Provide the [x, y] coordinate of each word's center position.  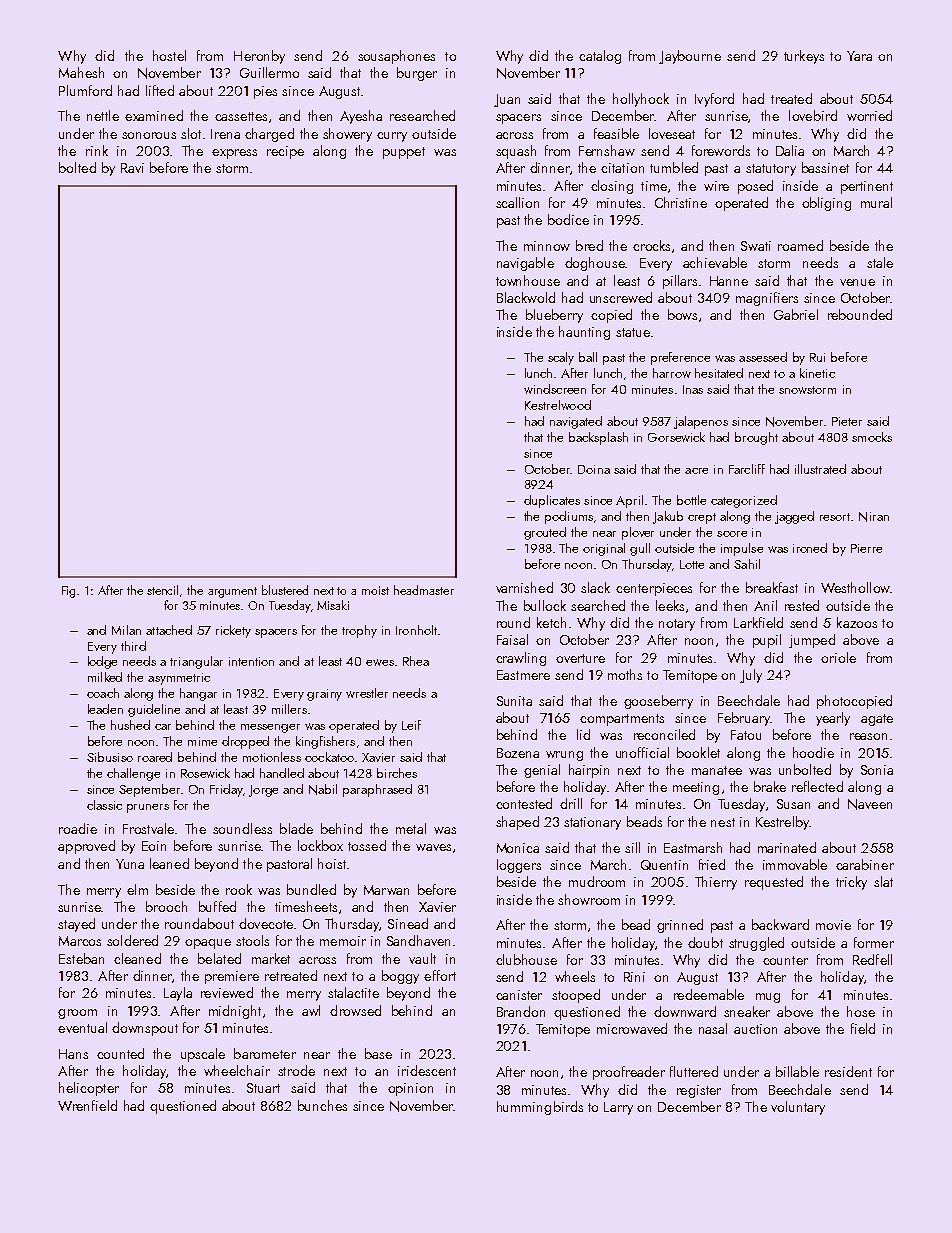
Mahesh [81, 72]
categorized [744, 501]
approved [86, 847]
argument [232, 592]
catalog [600, 57]
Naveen [870, 804]
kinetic [817, 373]
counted [120, 1053]
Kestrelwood [558, 405]
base [378, 1053]
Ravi [132, 168]
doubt [705, 942]
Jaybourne [690, 57]
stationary [592, 823]
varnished [524, 587]
